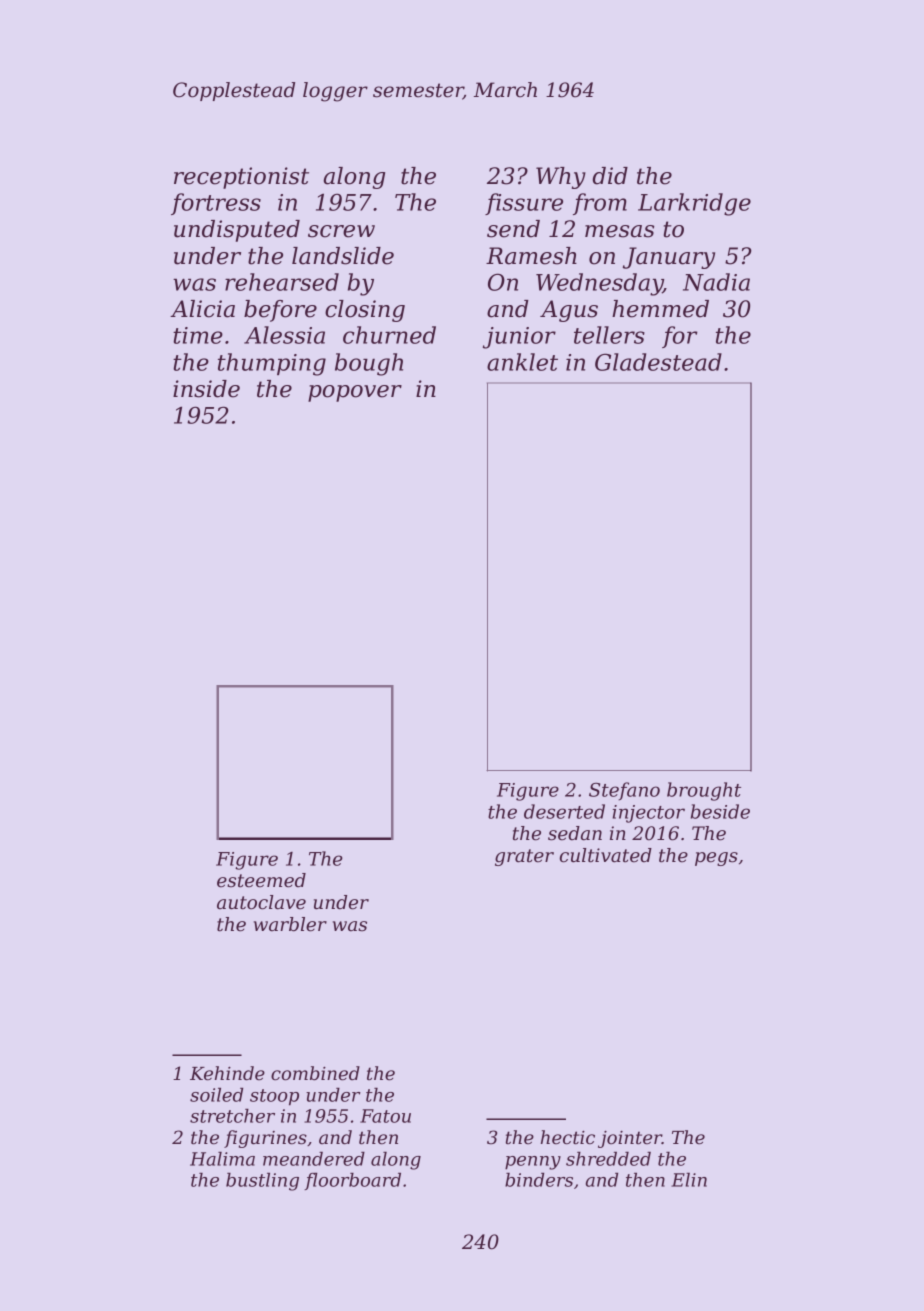 This document has width=924, height=1311. I want to click on jointer, so click(630, 1139).
